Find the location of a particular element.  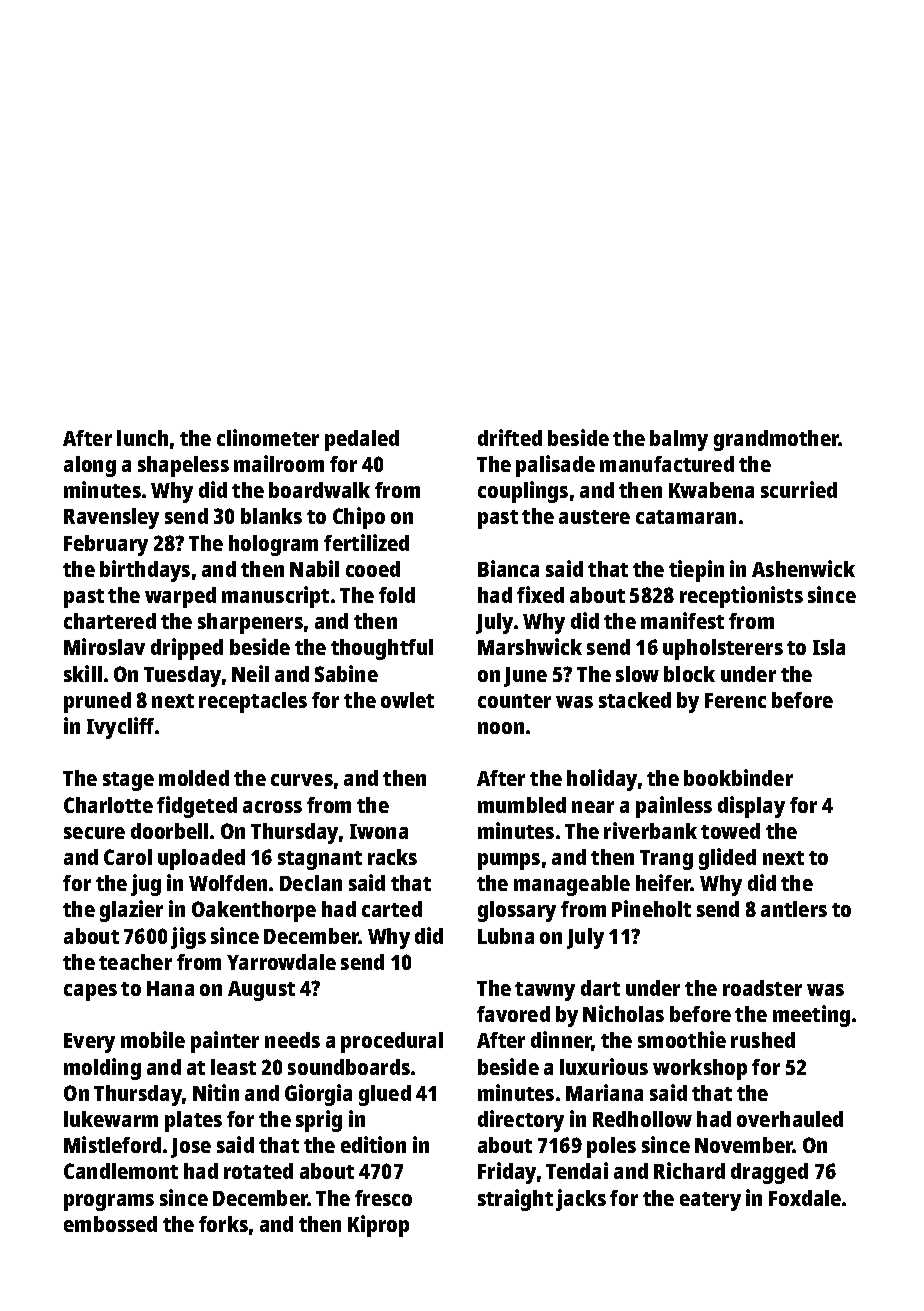

tiepin is located at coordinates (696, 571).
